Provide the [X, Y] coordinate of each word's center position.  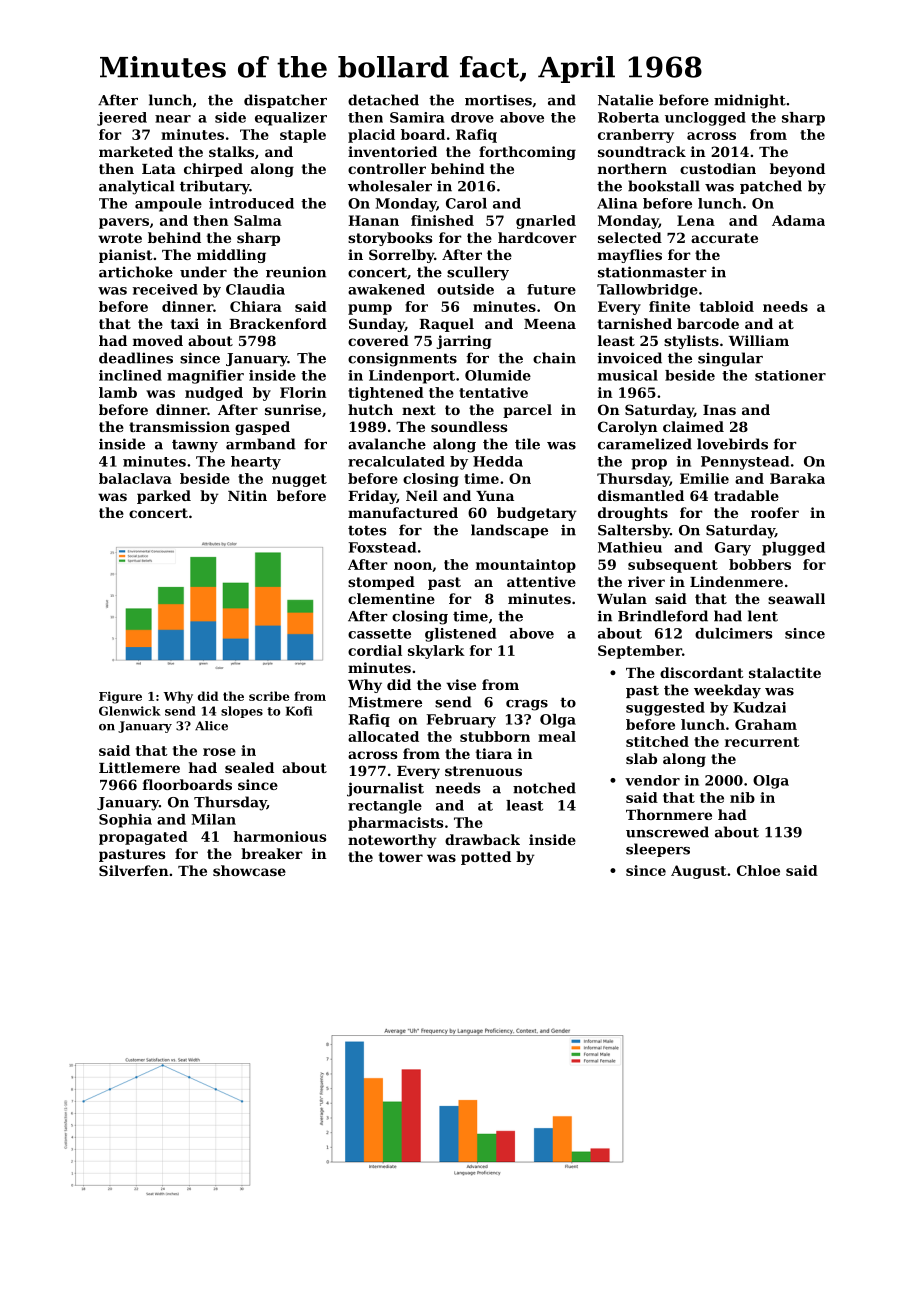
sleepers [658, 850]
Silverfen [134, 870]
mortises [498, 100]
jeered [122, 119]
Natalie [625, 100]
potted [486, 858]
